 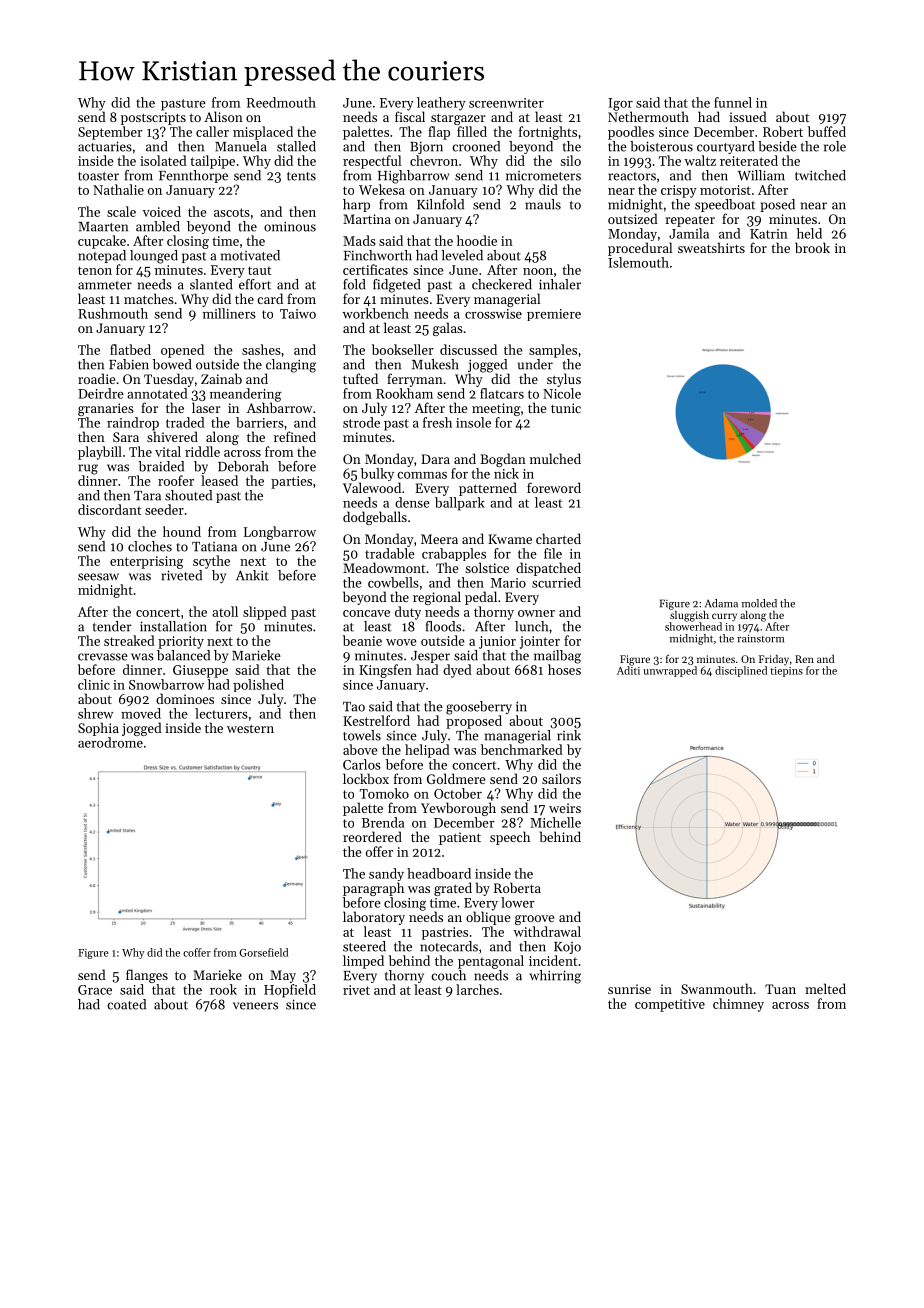 What do you see at coordinates (291, 482) in the screenshot?
I see `parties` at bounding box center [291, 482].
